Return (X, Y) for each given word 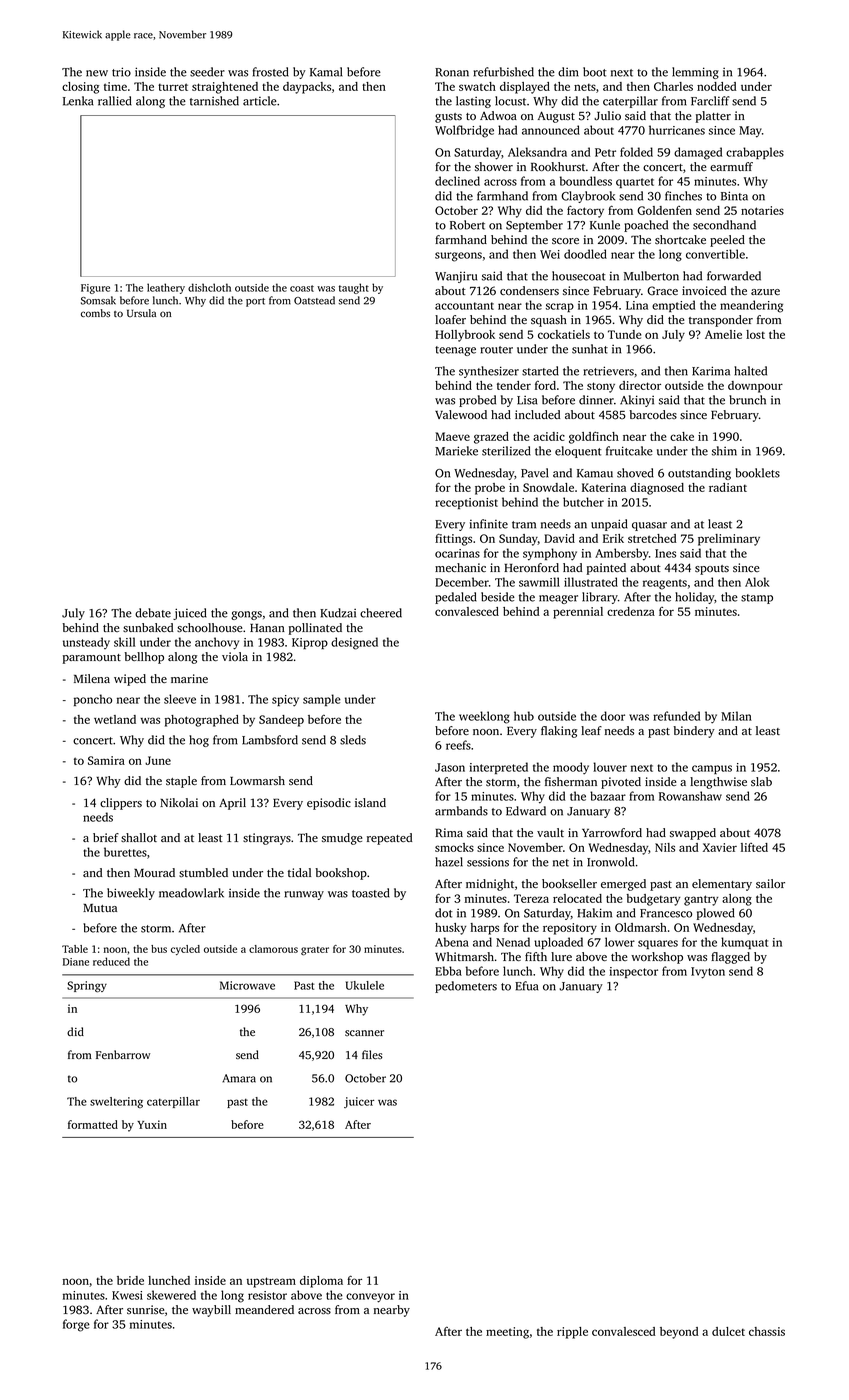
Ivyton (708, 973)
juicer (359, 1102)
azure (765, 292)
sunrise (145, 1309)
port (255, 302)
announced (551, 130)
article (260, 101)
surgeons (458, 257)
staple (181, 782)
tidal (299, 872)
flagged (730, 958)
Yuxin (152, 1124)
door (613, 716)
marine (189, 678)
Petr (605, 152)
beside (498, 597)
